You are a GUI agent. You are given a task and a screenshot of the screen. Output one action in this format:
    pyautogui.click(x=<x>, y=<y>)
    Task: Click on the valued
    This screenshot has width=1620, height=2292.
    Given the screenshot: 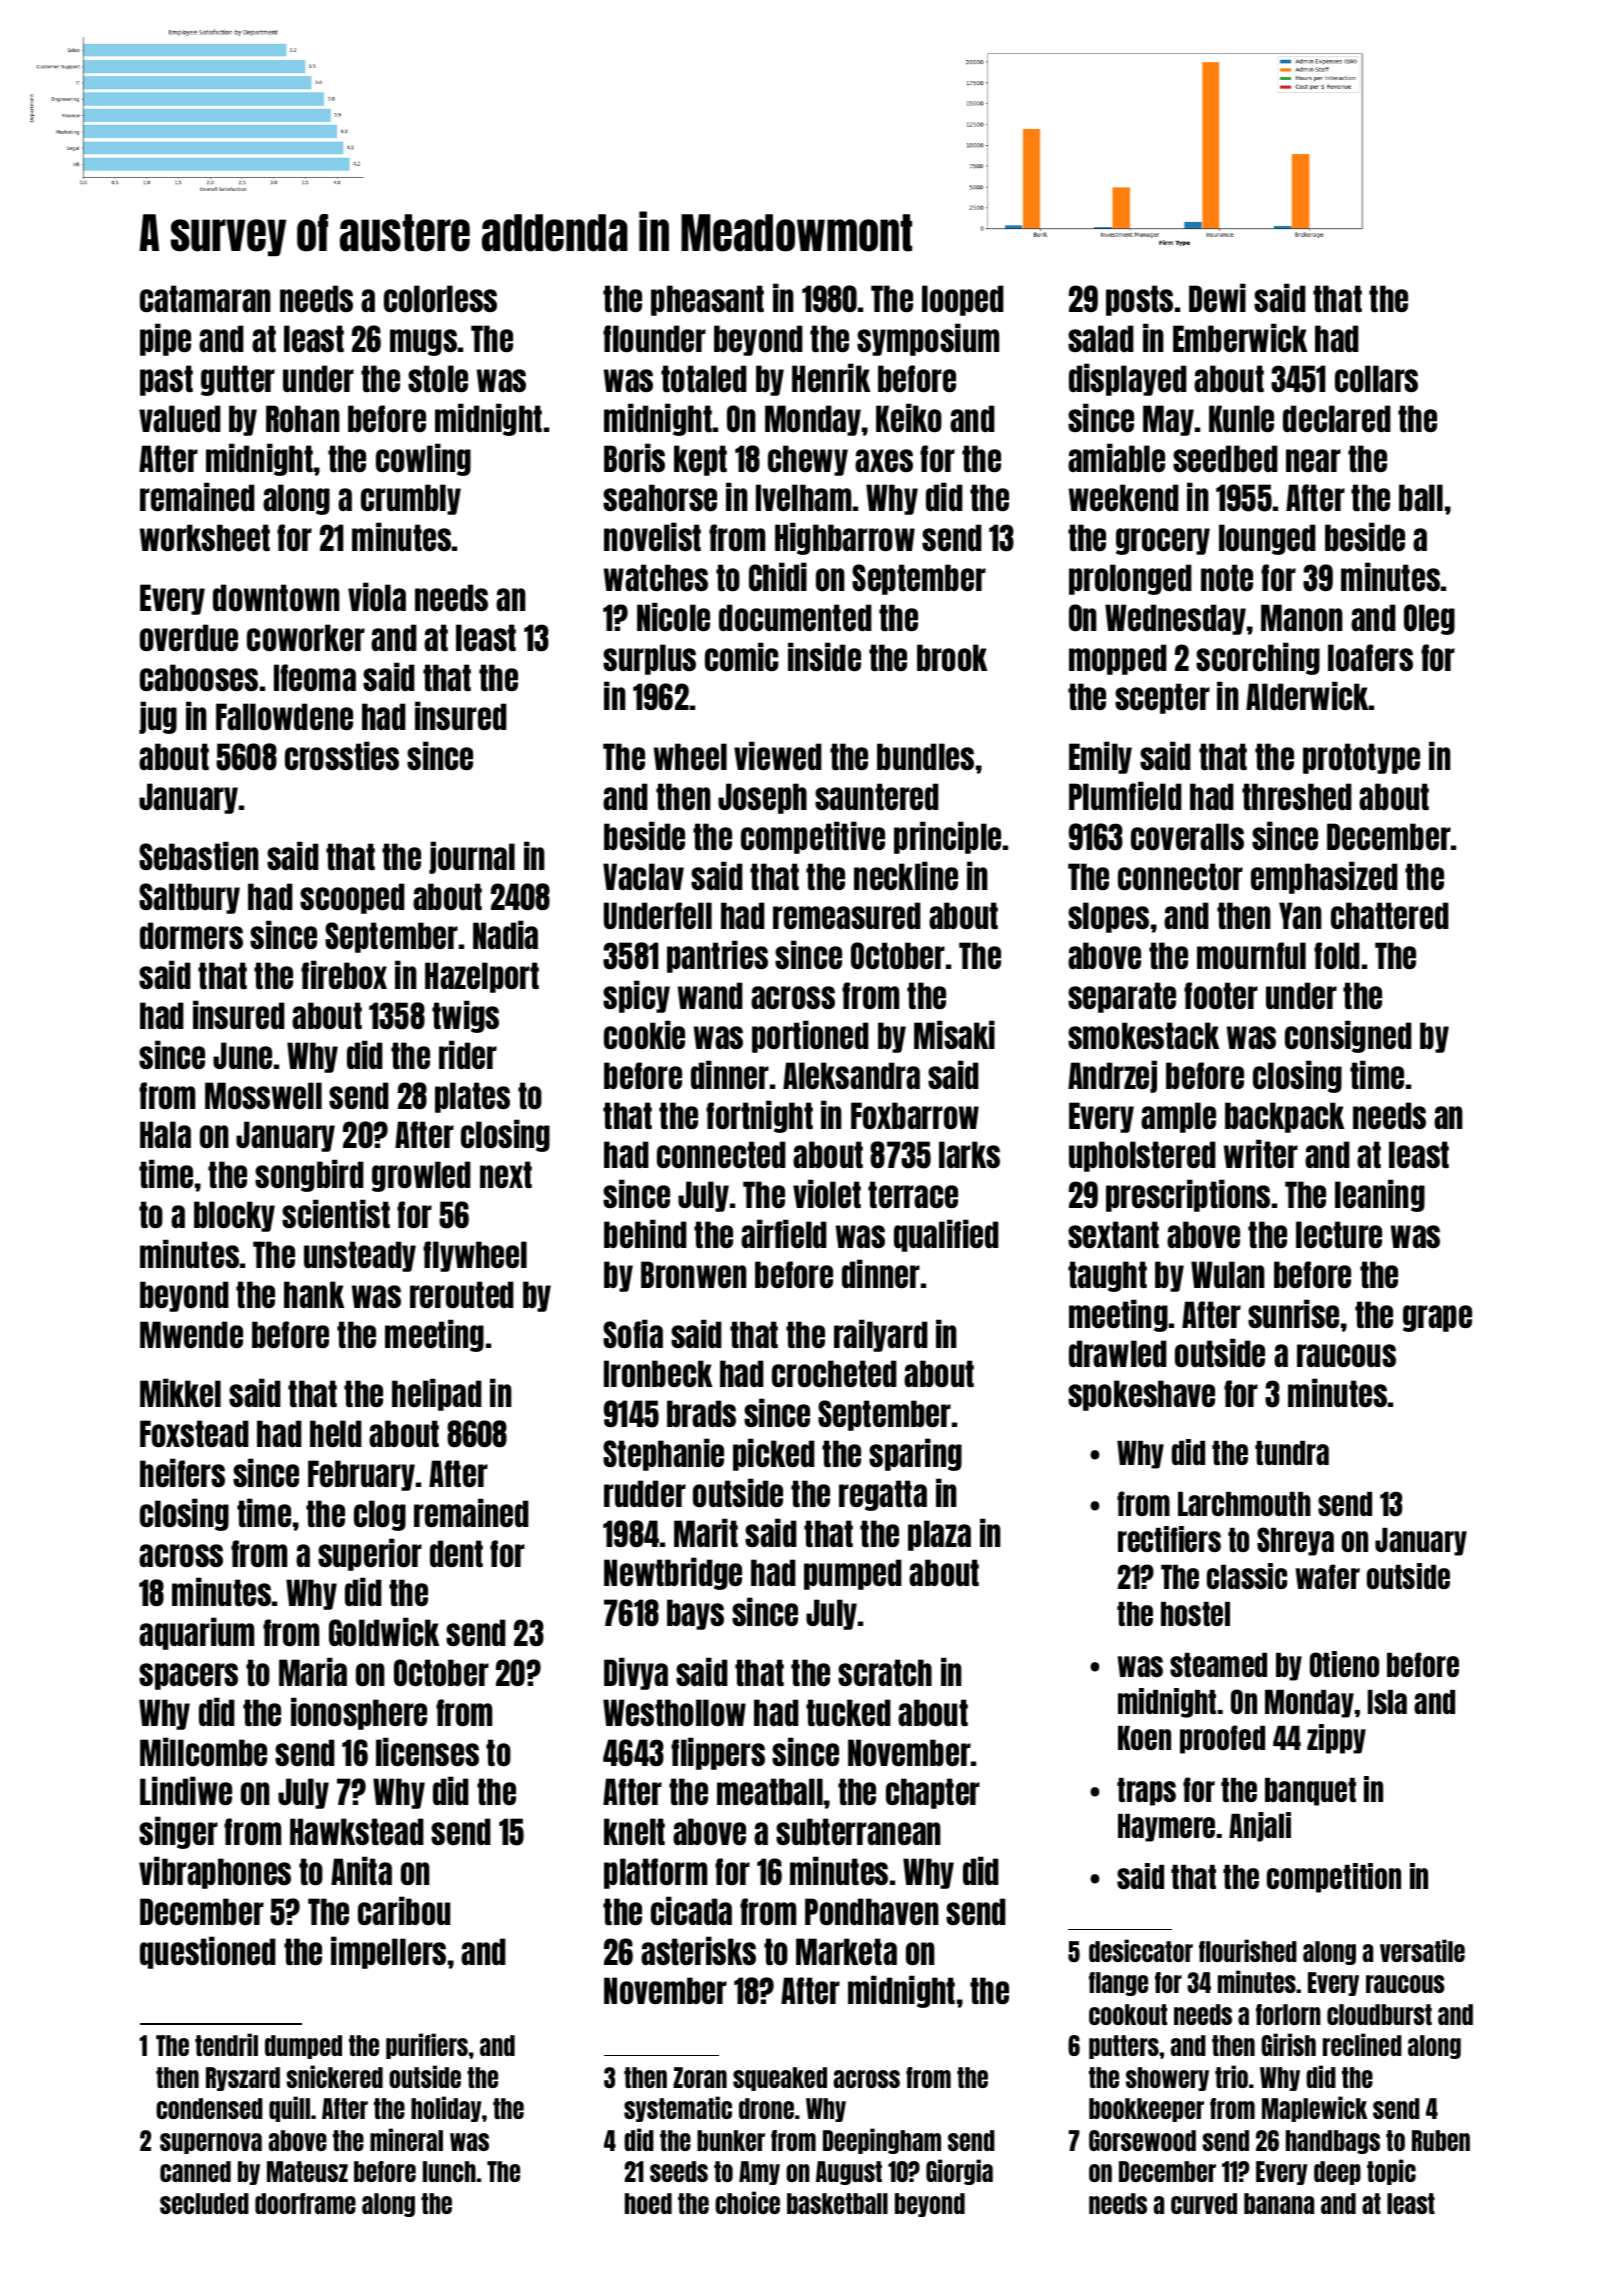 What is the action you would take?
    pyautogui.click(x=180, y=418)
